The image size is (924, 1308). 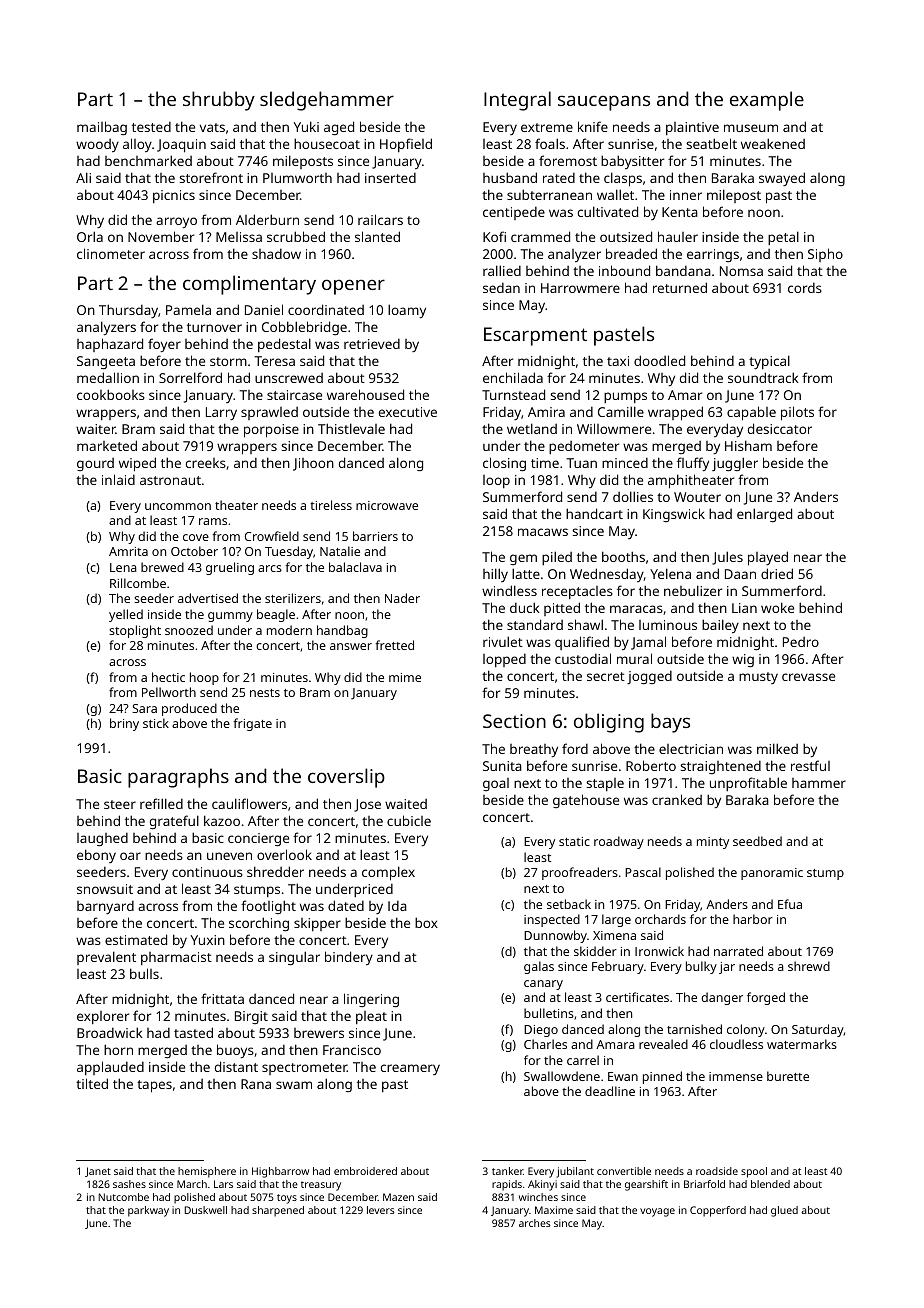 I want to click on example, so click(x=767, y=101).
